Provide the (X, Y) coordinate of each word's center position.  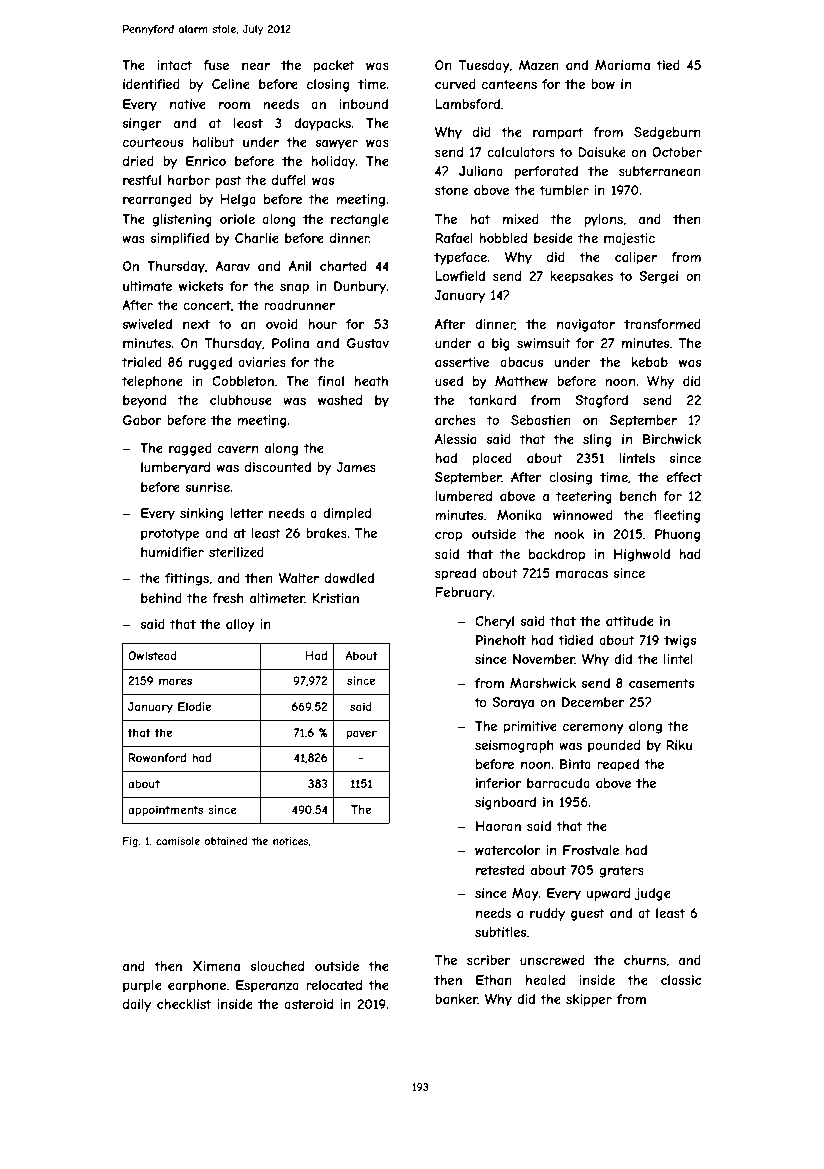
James (356, 467)
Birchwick (672, 439)
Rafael (454, 238)
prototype (170, 534)
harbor (189, 180)
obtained (225, 841)
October (677, 152)
